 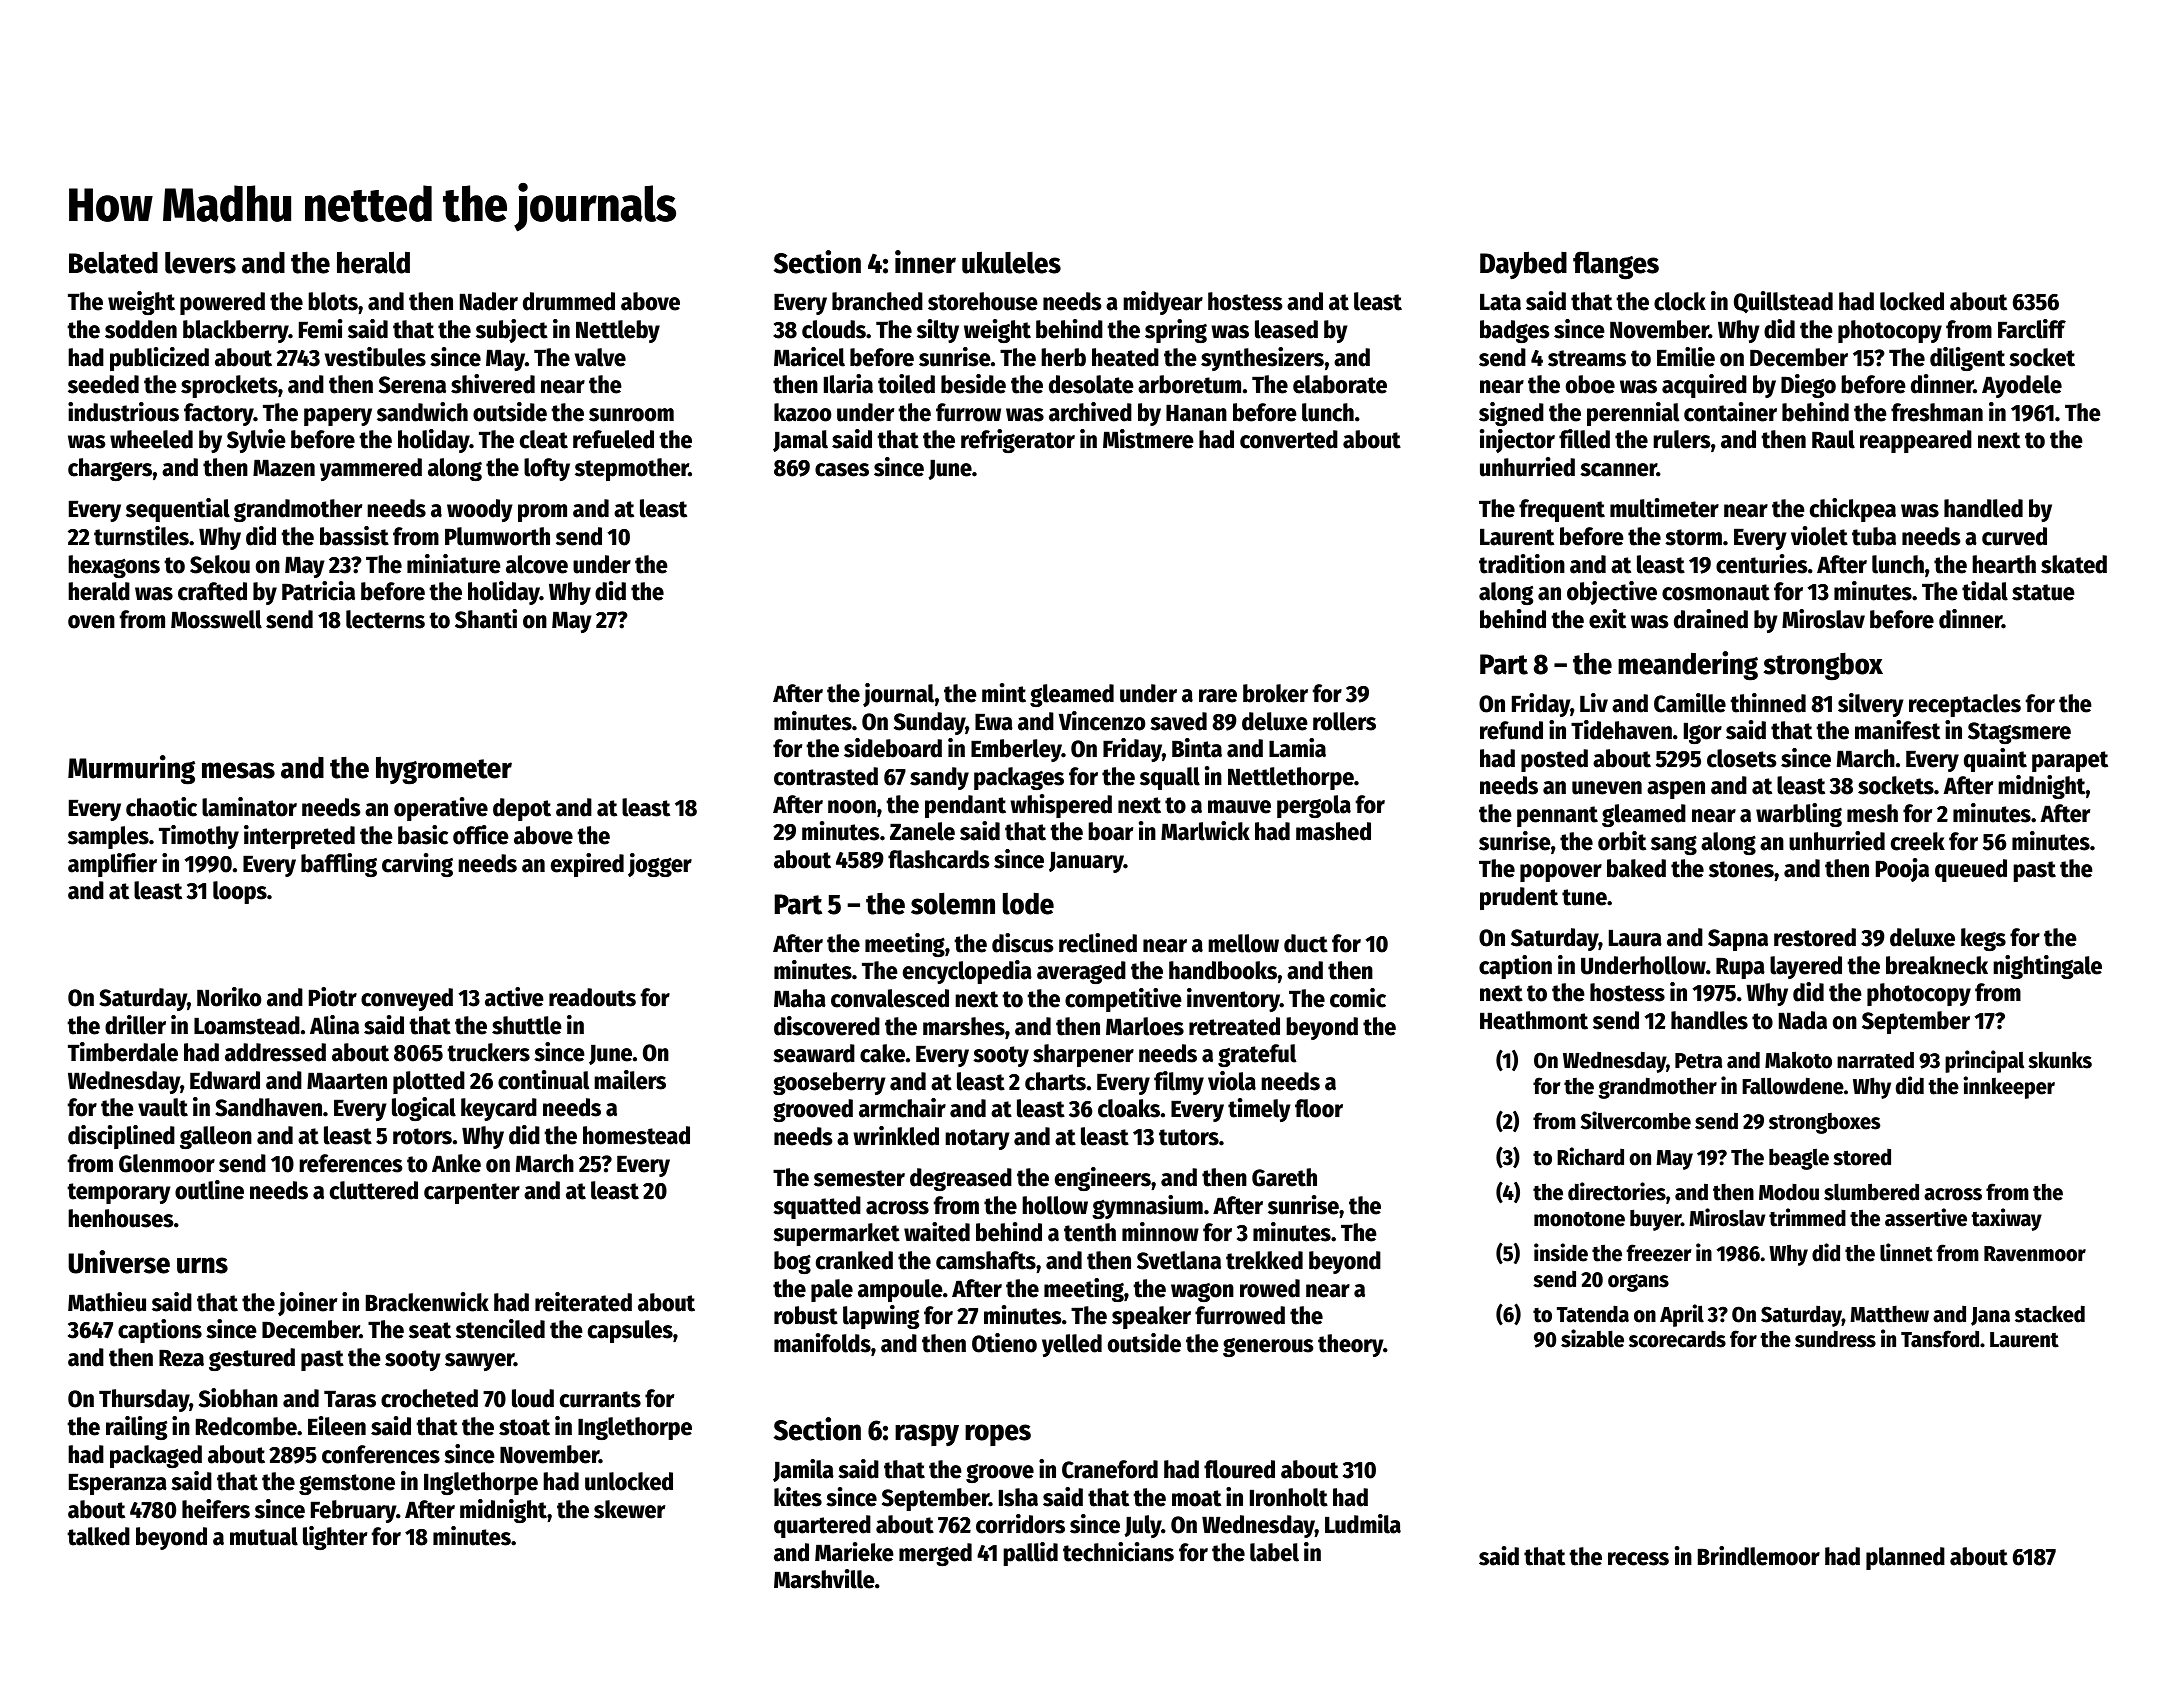 I want to click on skated, so click(x=2074, y=564).
